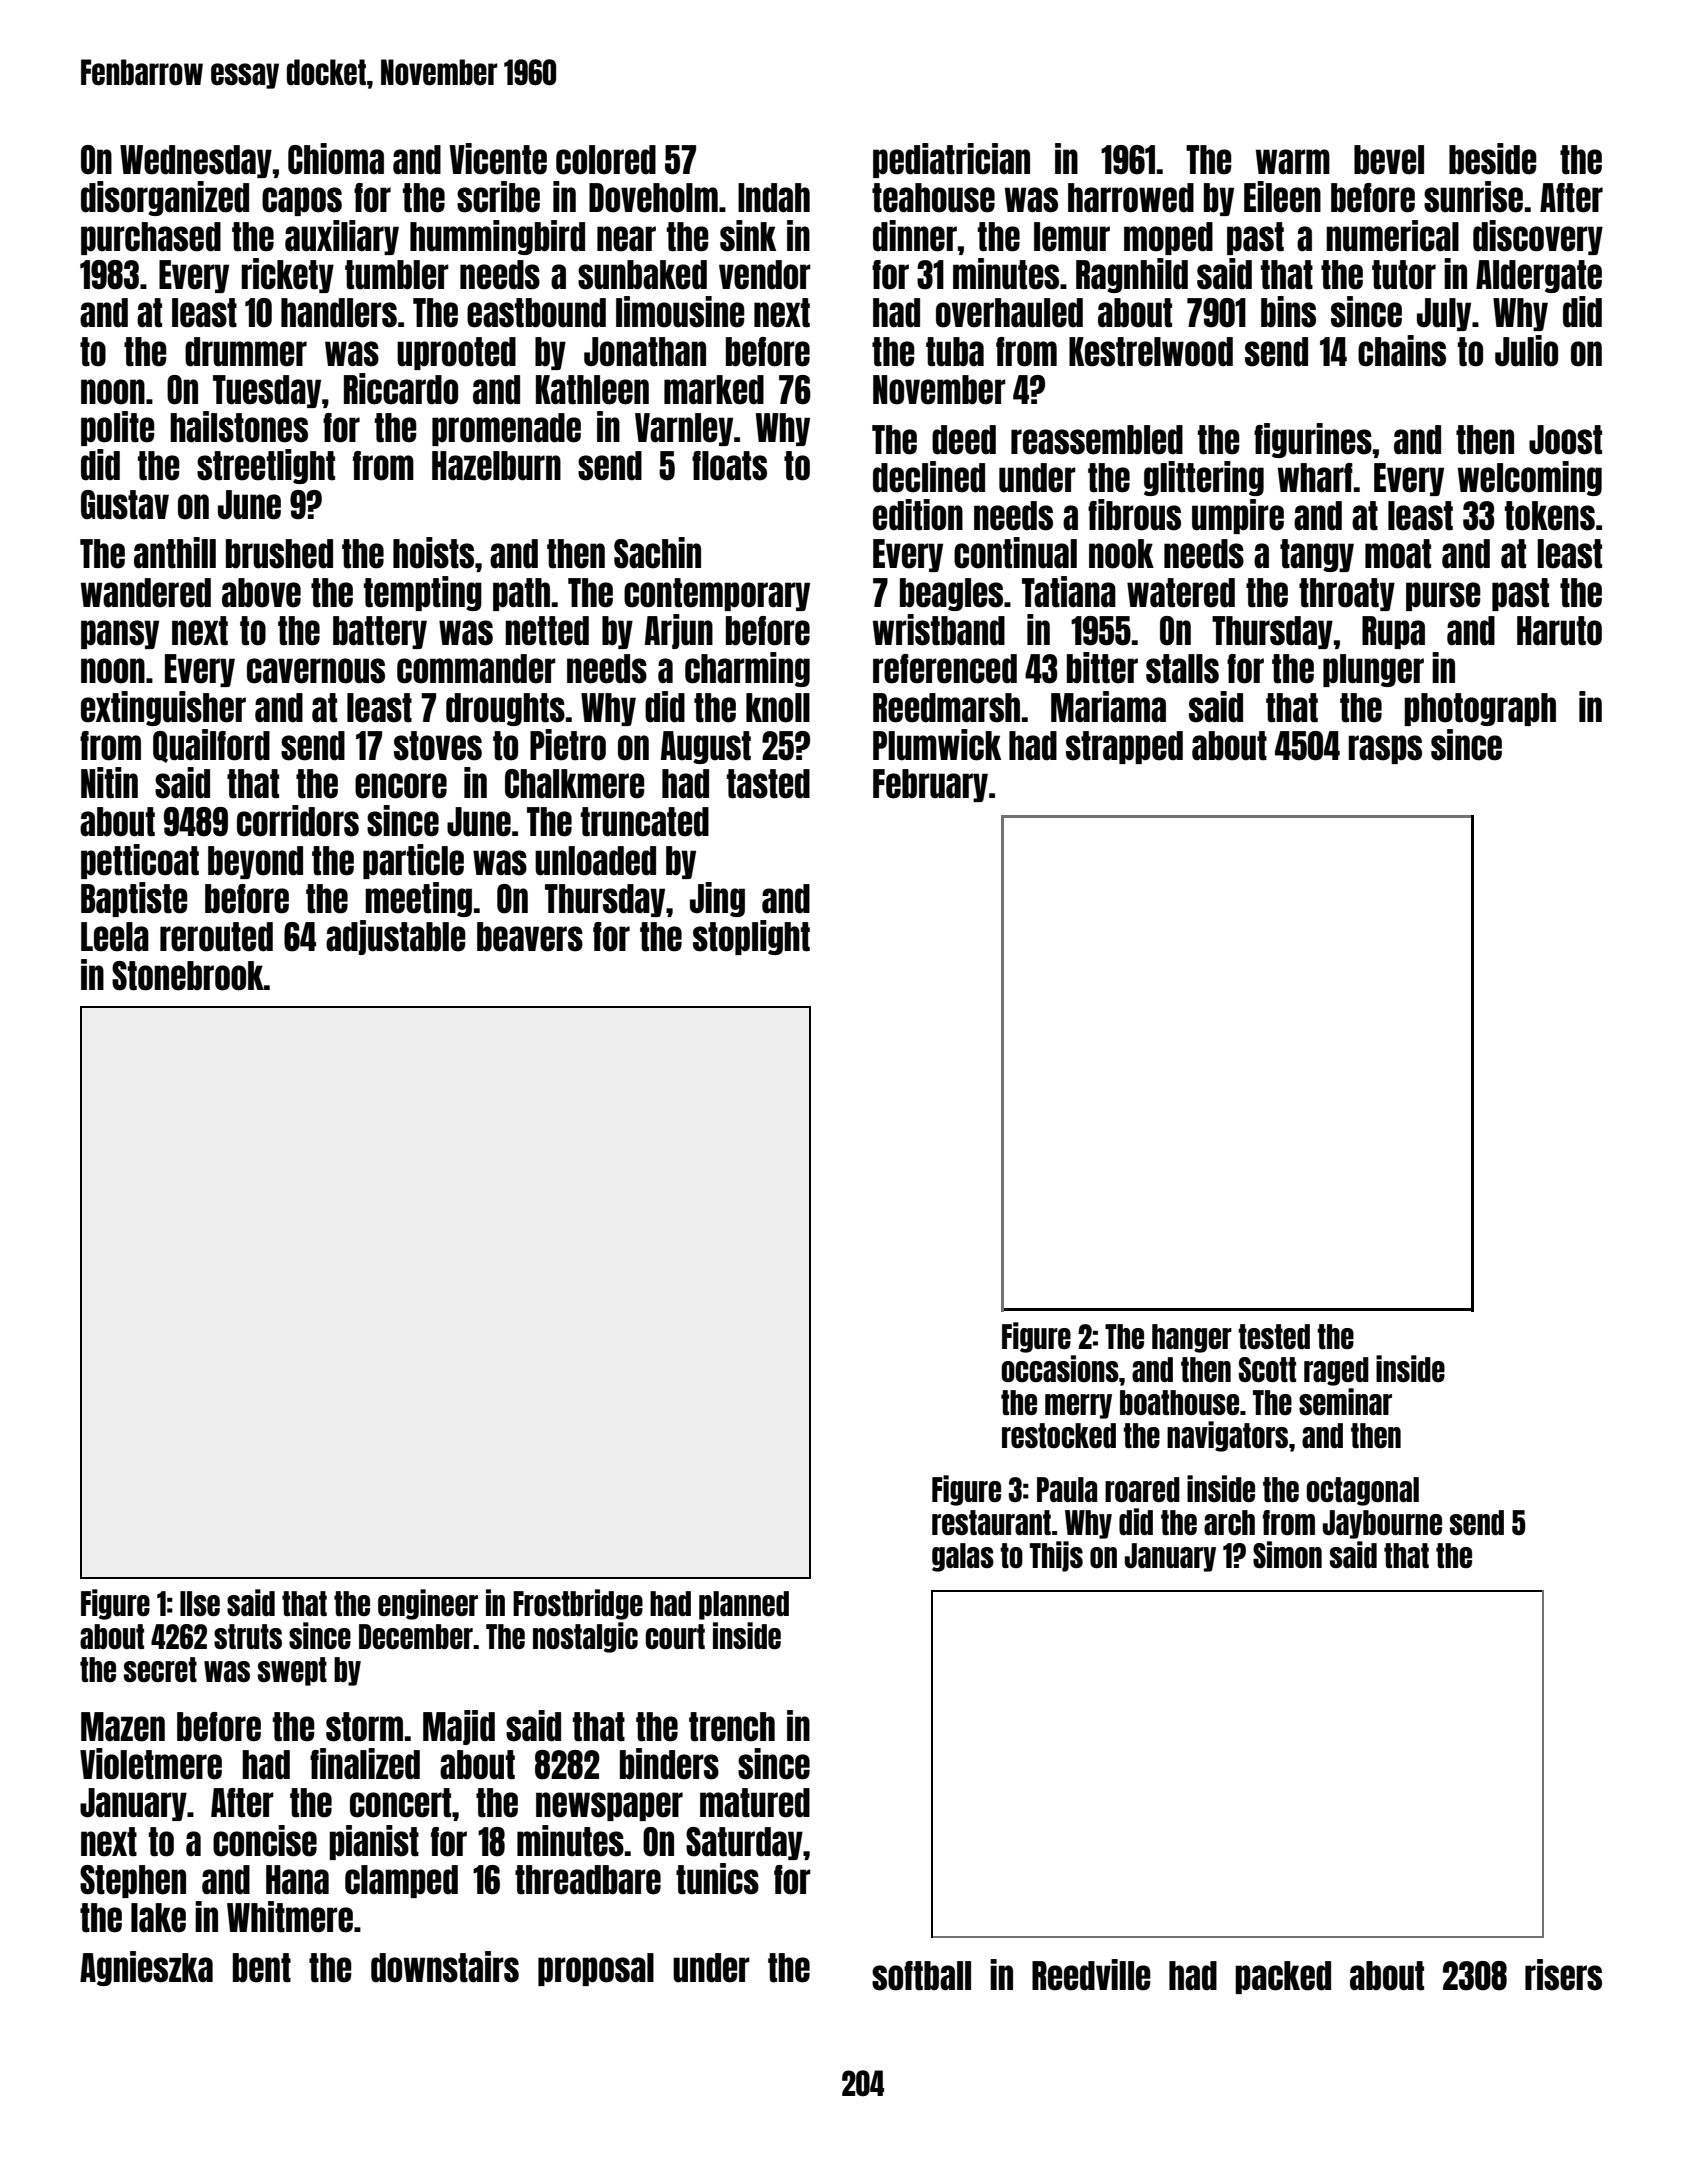 This document has width=1683, height=2178. What do you see at coordinates (1060, 1368) in the document?
I see `occasions` at bounding box center [1060, 1368].
